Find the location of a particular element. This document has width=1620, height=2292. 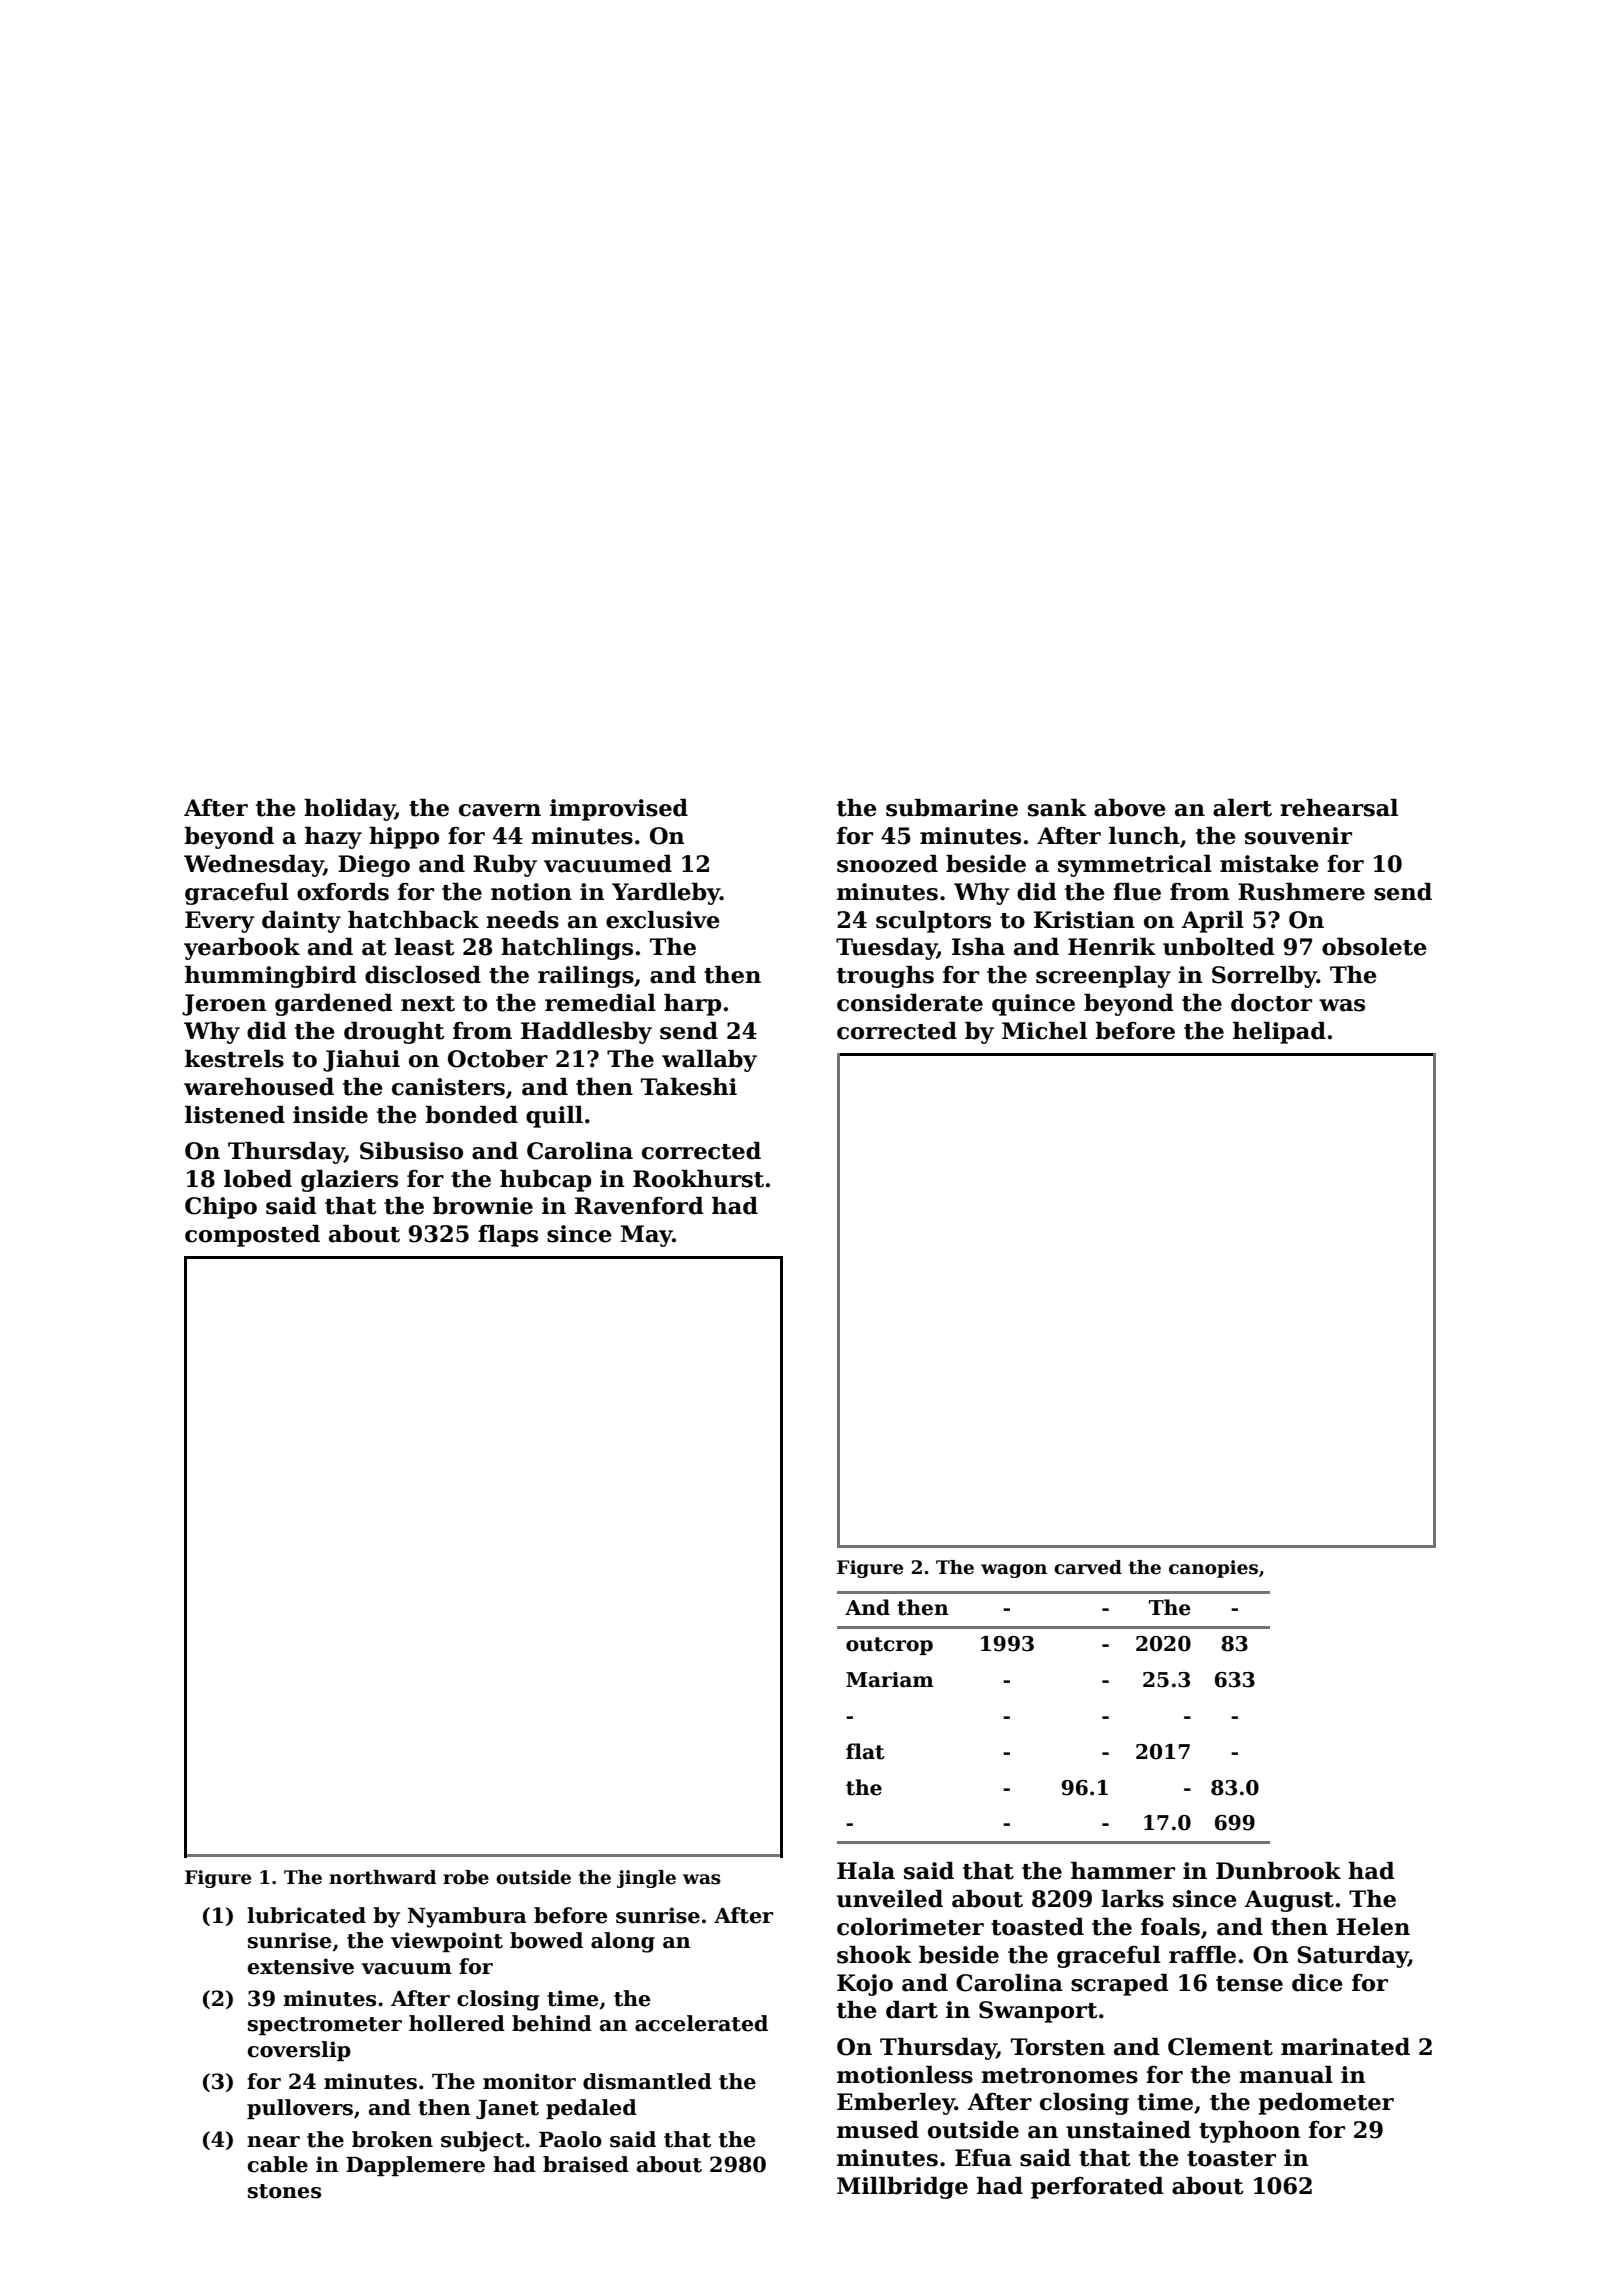

Dunbrook is located at coordinates (1278, 1871).
